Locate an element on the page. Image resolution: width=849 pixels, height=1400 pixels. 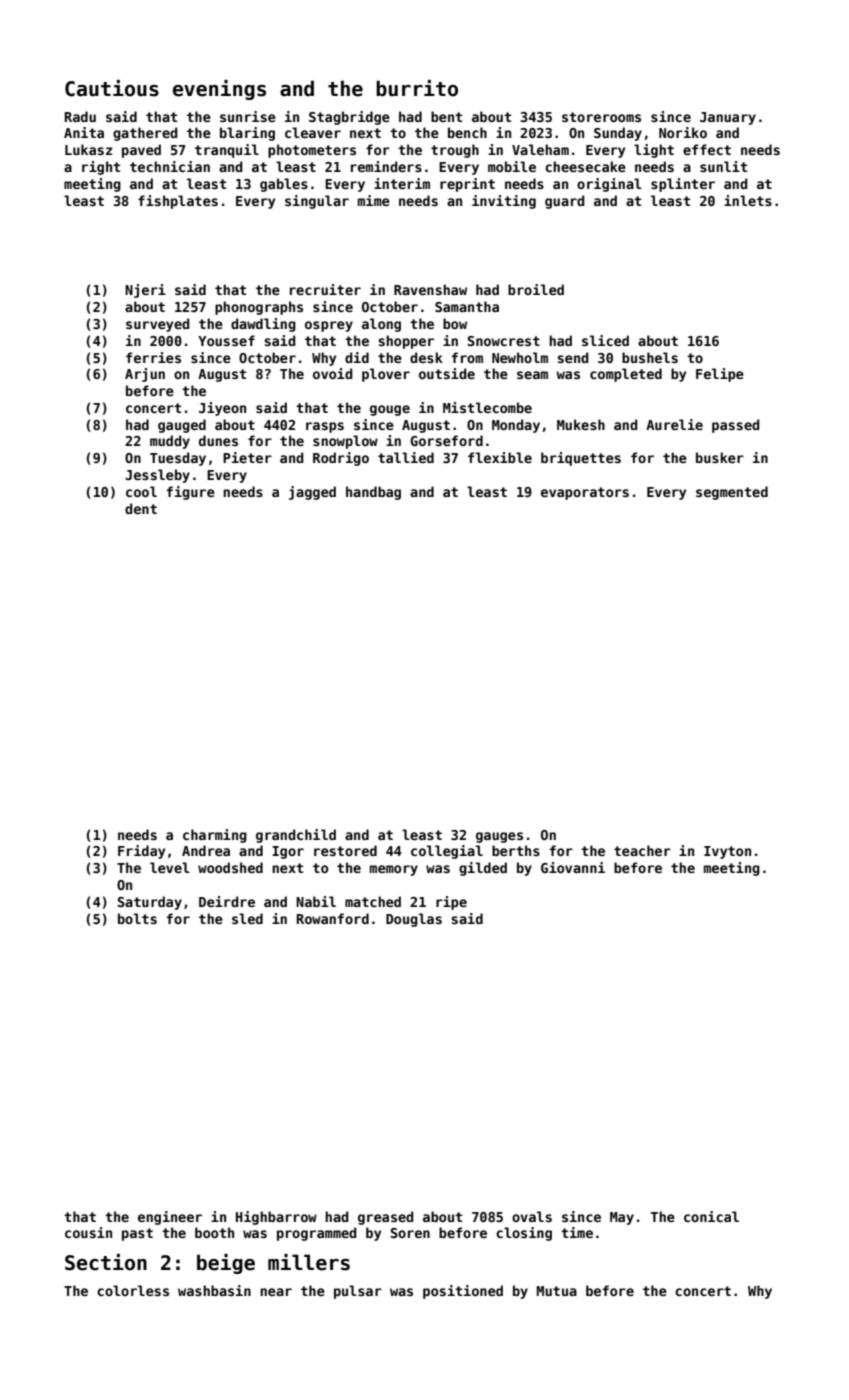
burrito is located at coordinates (417, 88).
